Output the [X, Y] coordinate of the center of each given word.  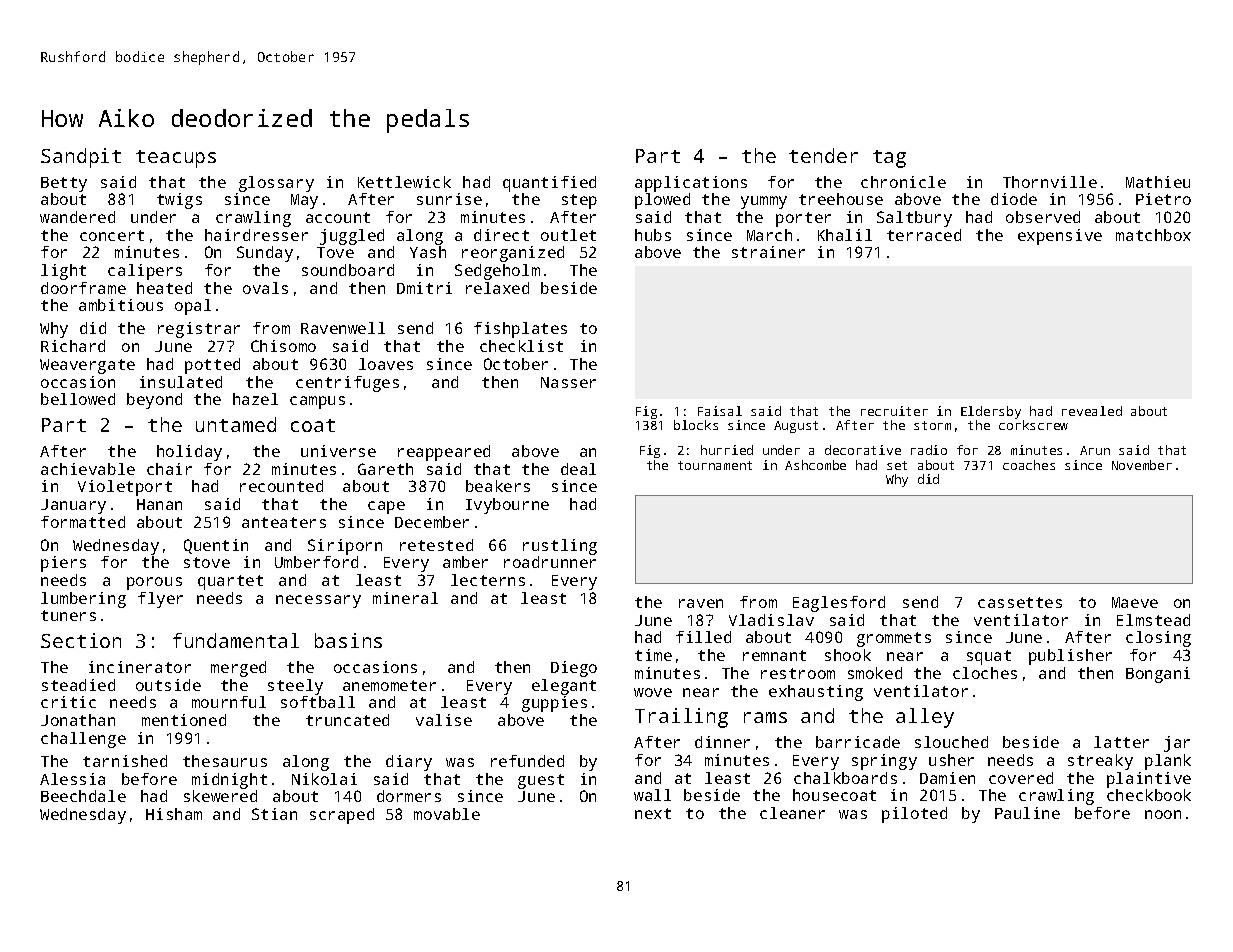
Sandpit [81, 158]
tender [823, 155]
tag [889, 159]
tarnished [125, 761]
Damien [947, 778]
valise [444, 720]
